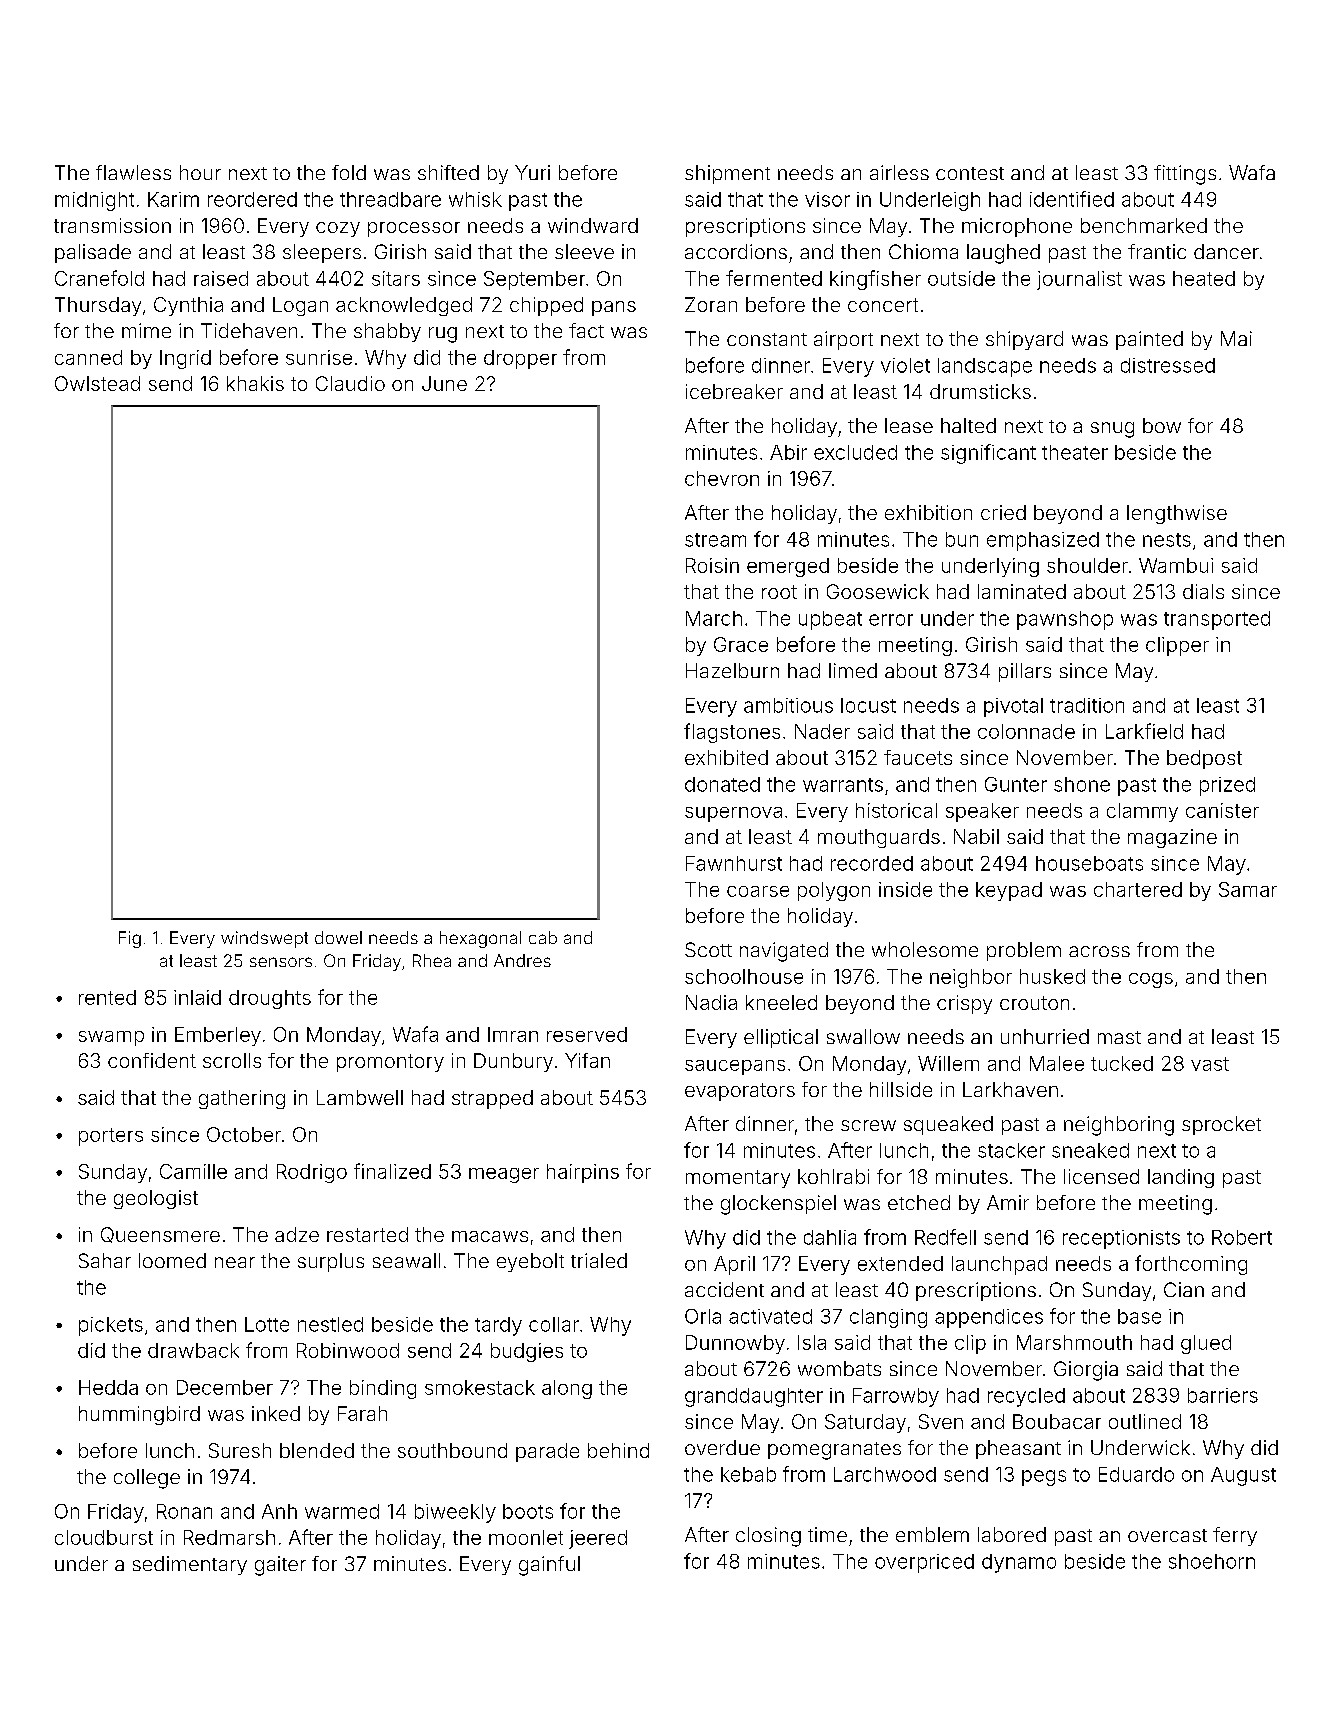 The width and height of the screenshot is (1341, 1735). What do you see at coordinates (232, 1060) in the screenshot?
I see `scrolls` at bounding box center [232, 1060].
